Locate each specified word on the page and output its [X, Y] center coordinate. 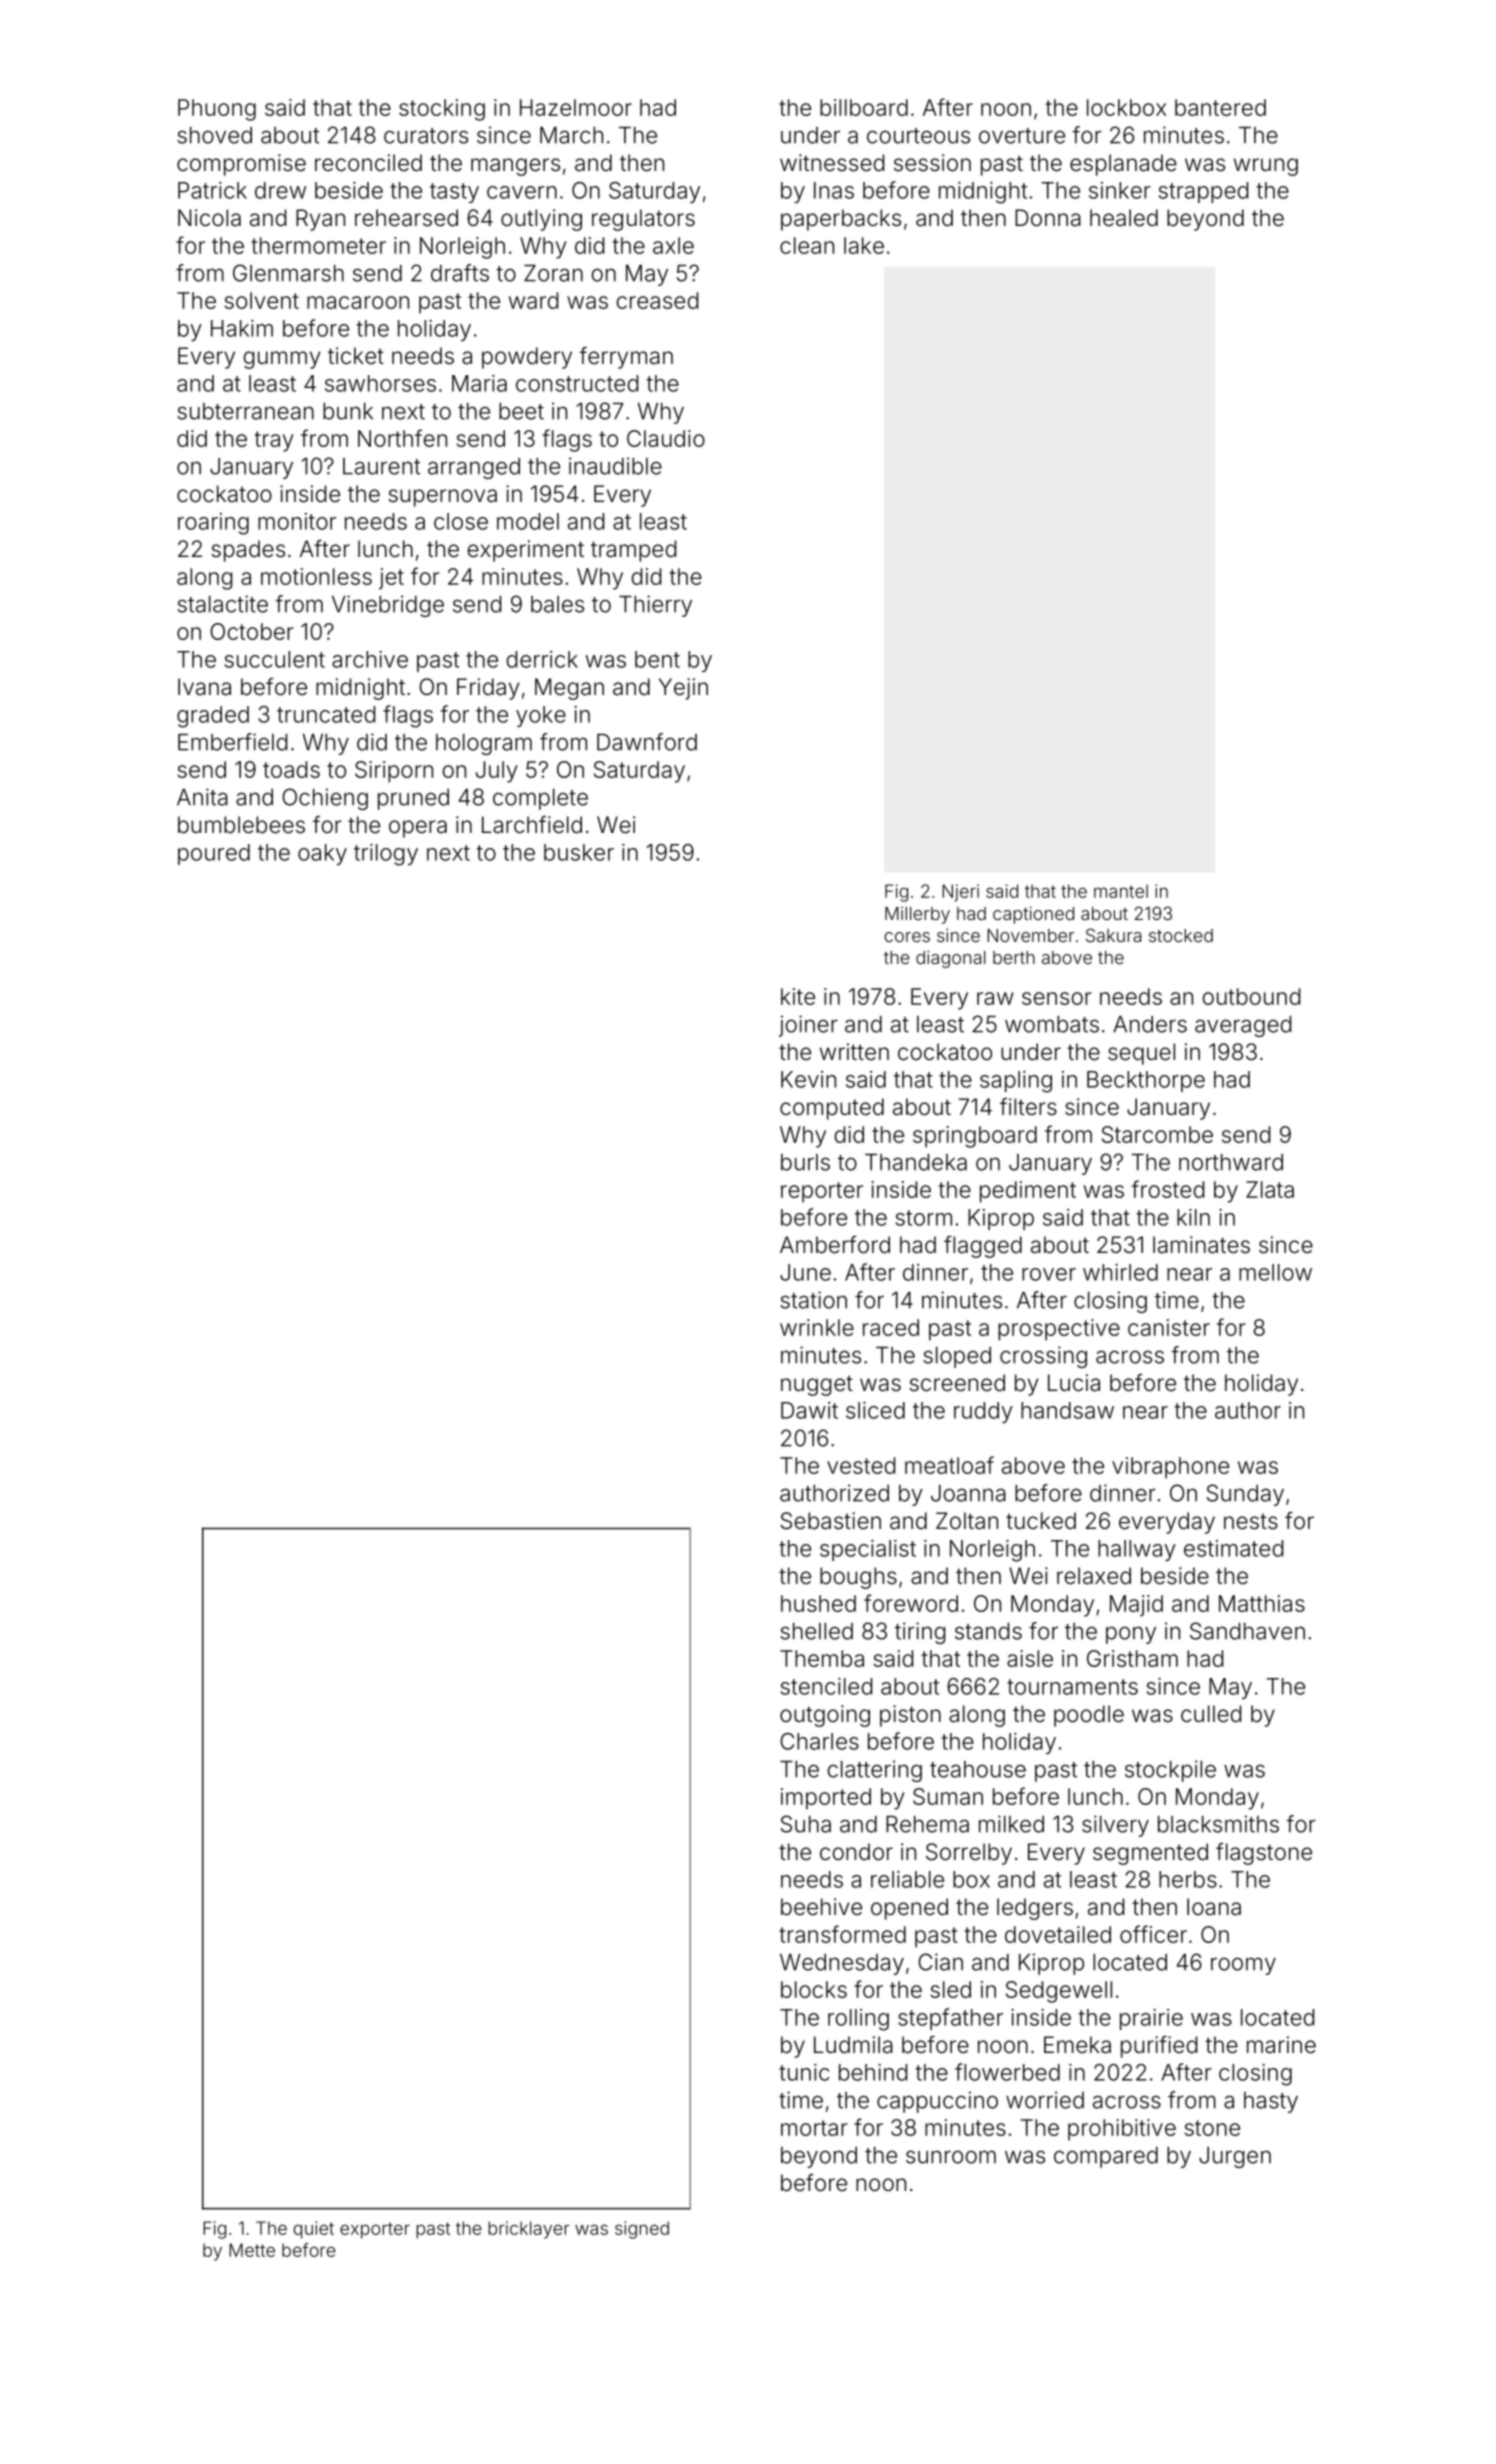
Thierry [655, 606]
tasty [454, 193]
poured [214, 854]
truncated [326, 714]
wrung [1266, 167]
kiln [1193, 1217]
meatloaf [949, 1465]
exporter [375, 2230]
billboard [864, 107]
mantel [1121, 891]
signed [642, 2230]
